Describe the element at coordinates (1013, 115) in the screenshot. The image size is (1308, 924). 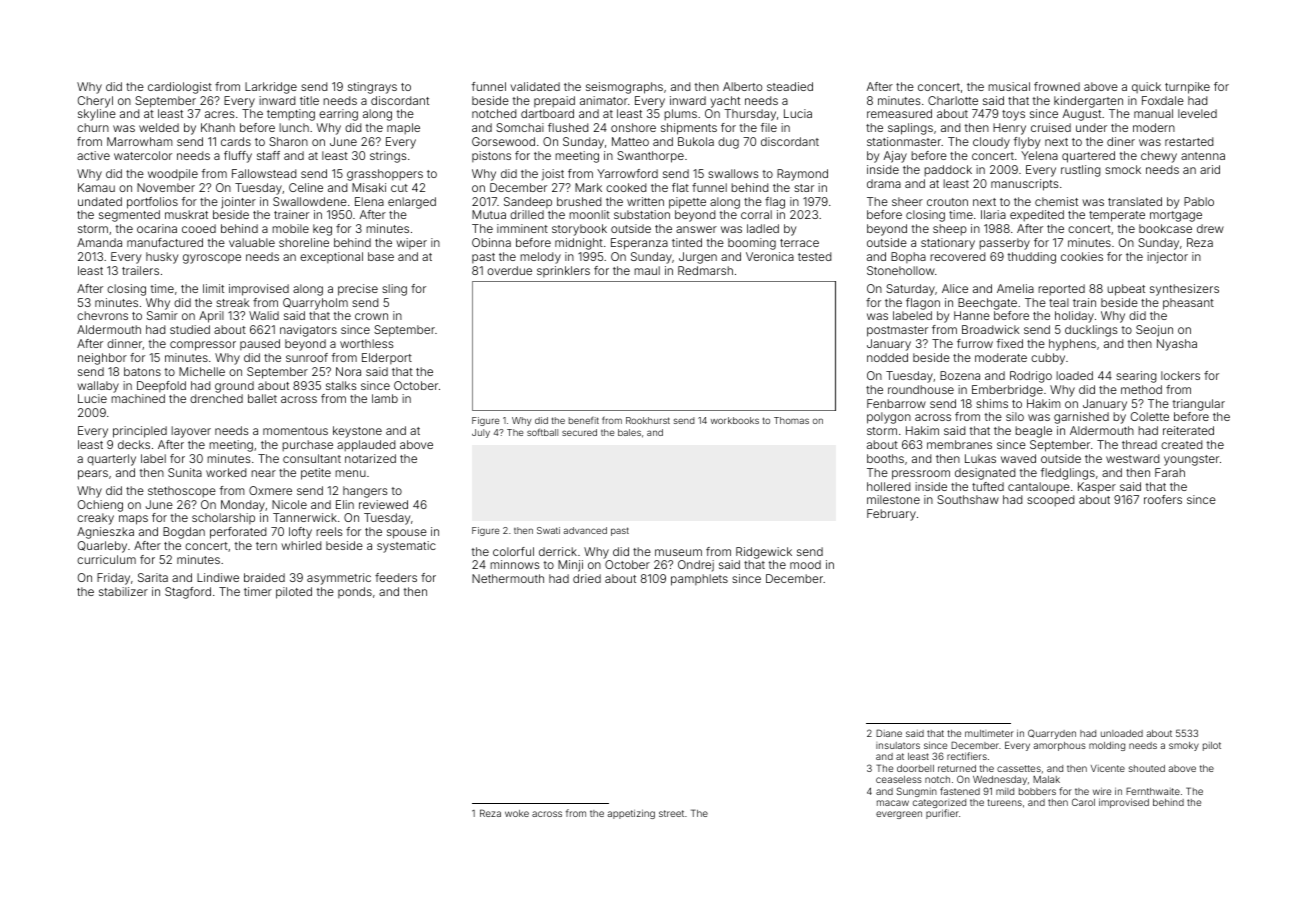
I see `toys` at that location.
